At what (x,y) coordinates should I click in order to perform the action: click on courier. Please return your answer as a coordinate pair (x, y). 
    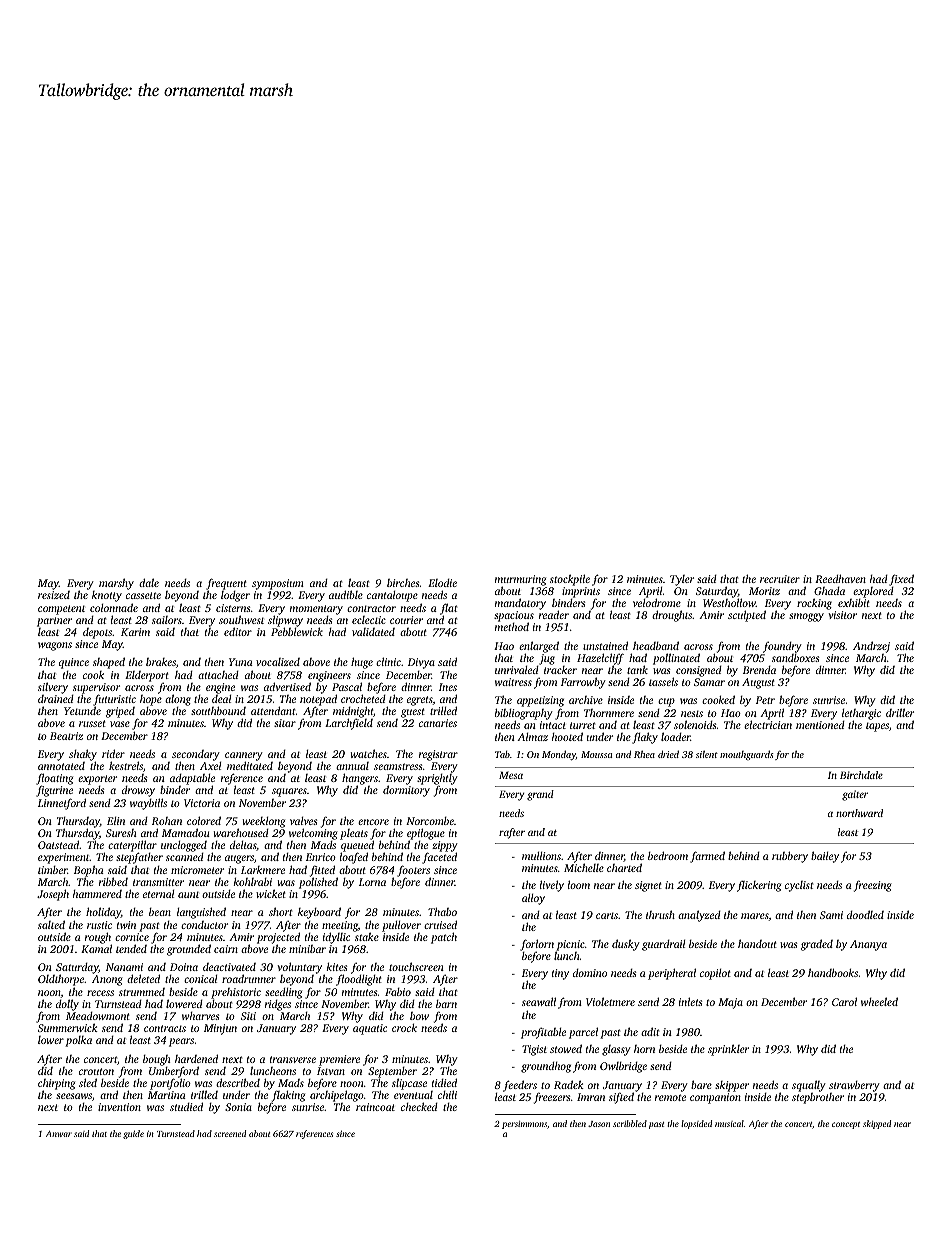
    Looking at the image, I should click on (406, 620).
